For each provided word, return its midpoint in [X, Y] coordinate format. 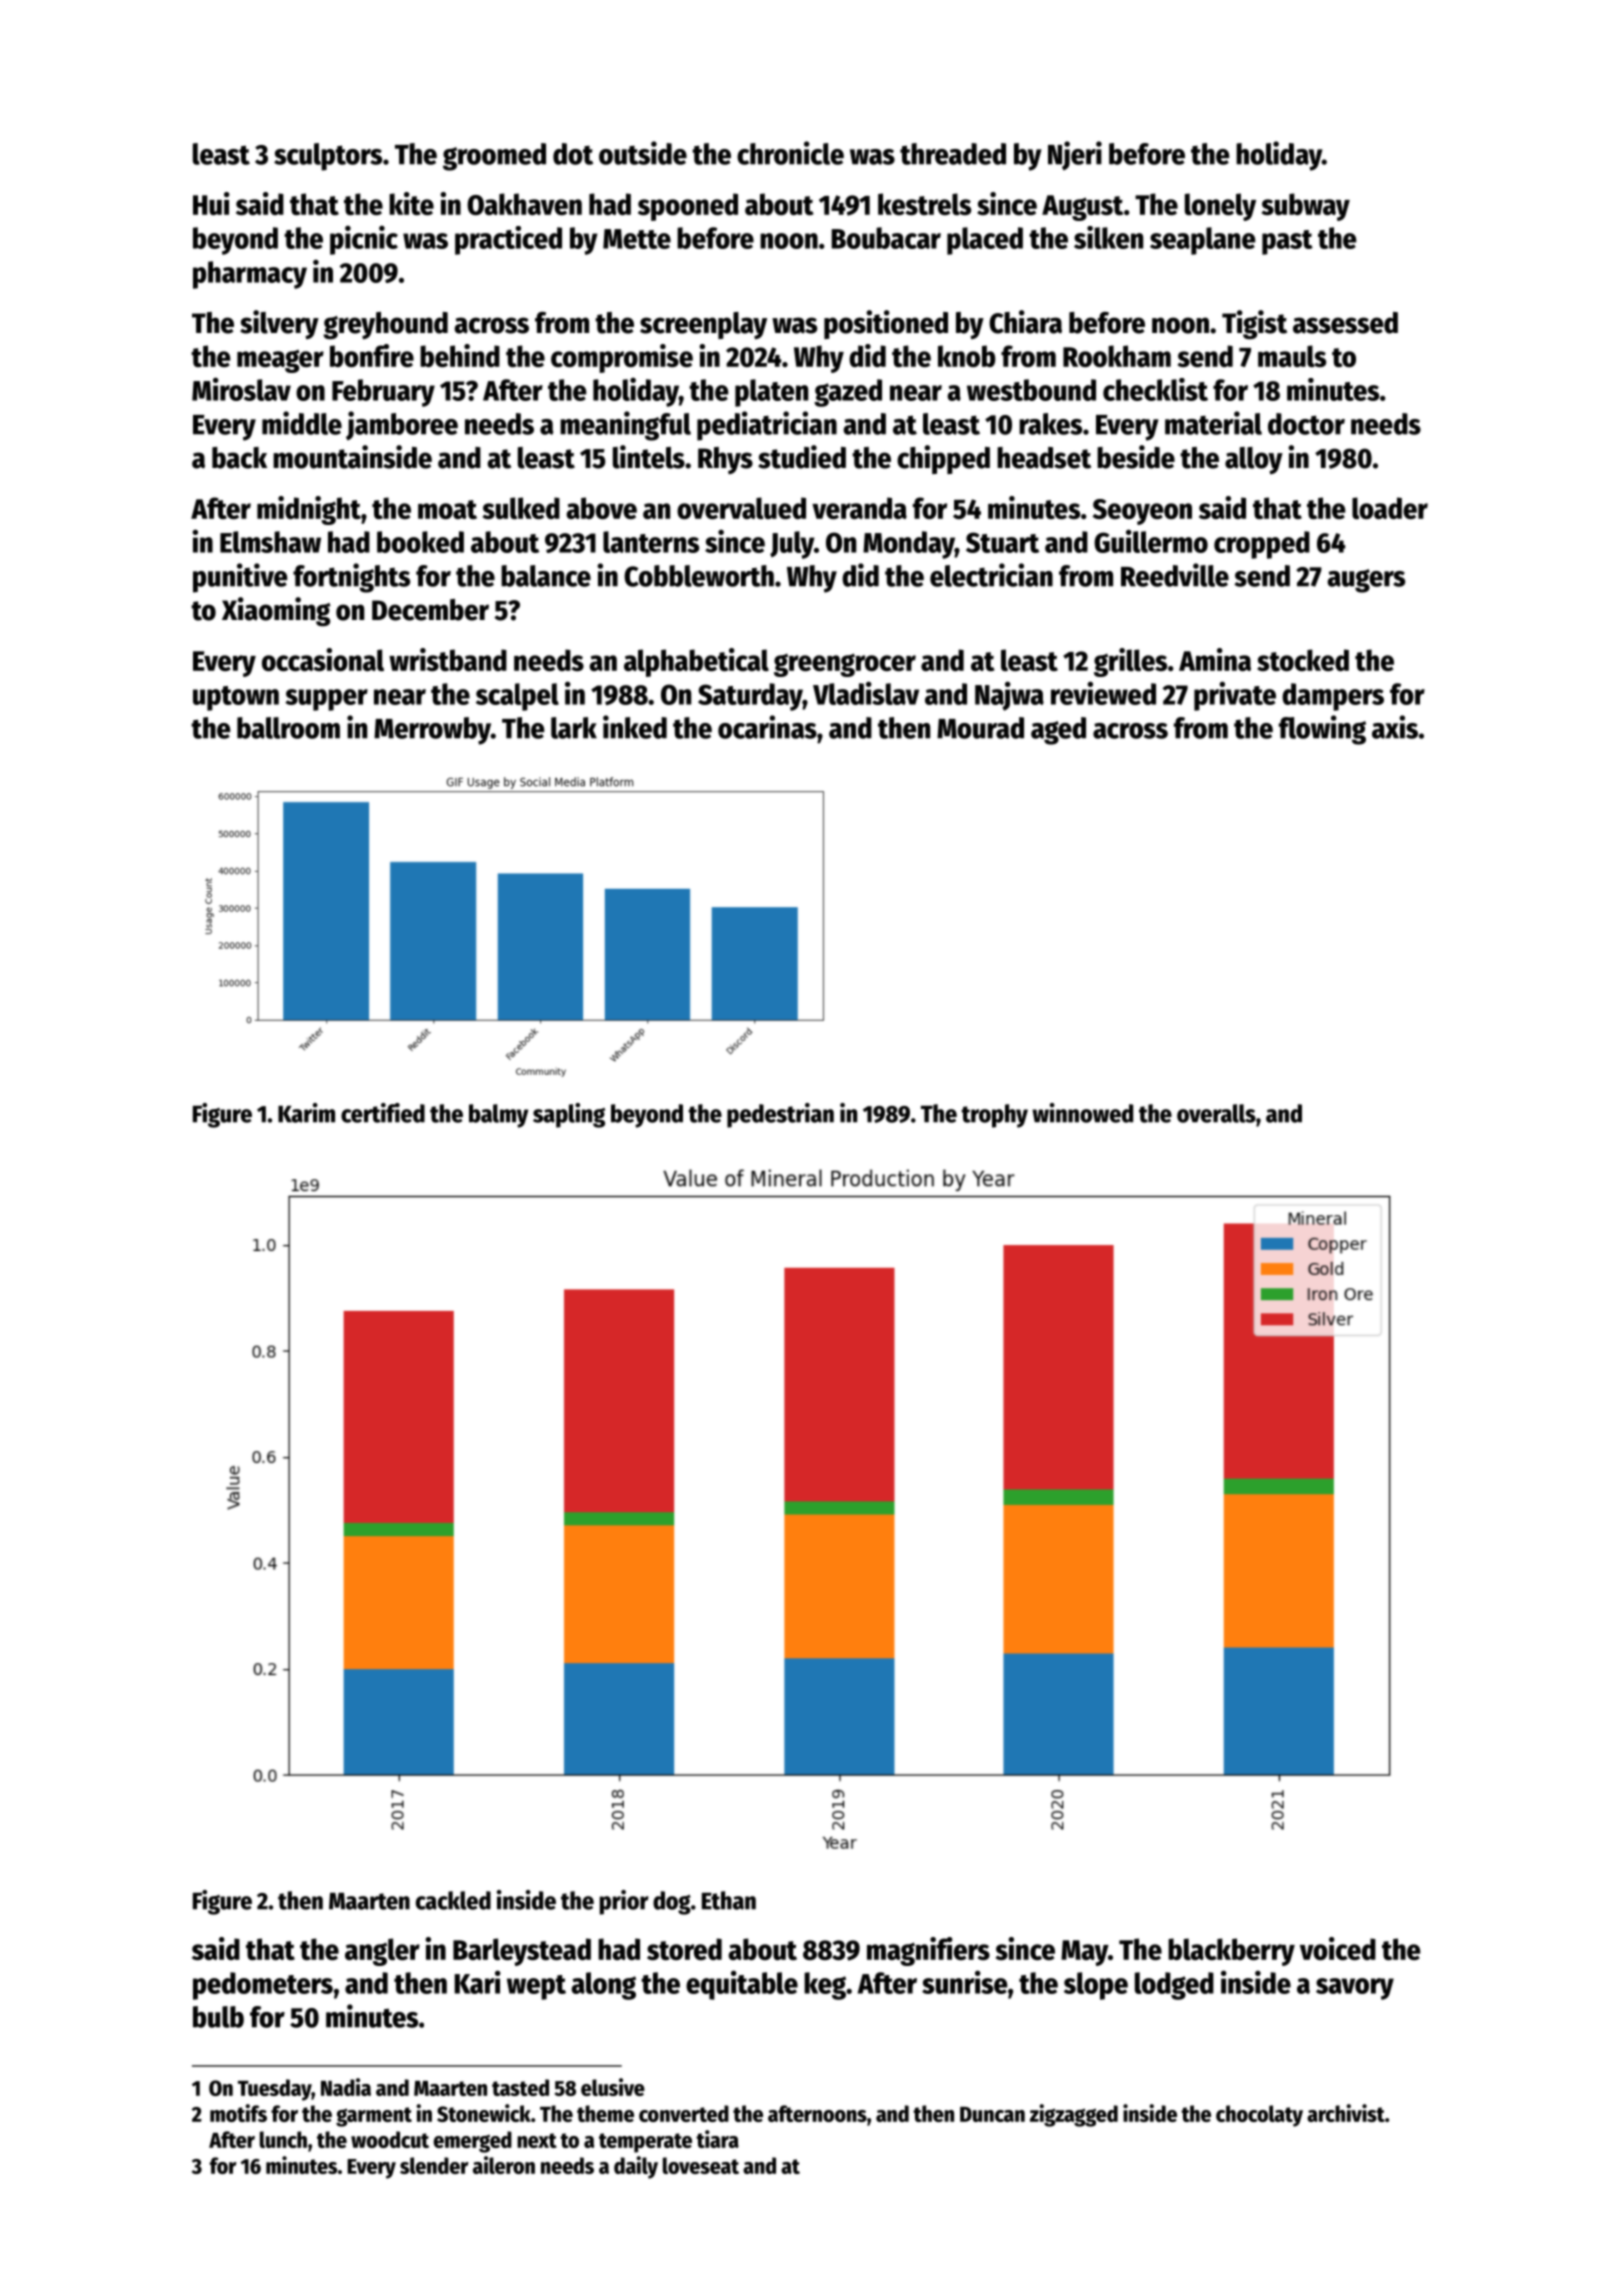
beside [1136, 457]
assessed [1345, 323]
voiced [1338, 1948]
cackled [453, 1900]
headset [1044, 458]
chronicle [790, 153]
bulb [218, 2017]
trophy [994, 1116]
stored [684, 1949]
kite [411, 203]
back [239, 458]
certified [383, 1113]
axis [1395, 727]
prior [624, 1902]
